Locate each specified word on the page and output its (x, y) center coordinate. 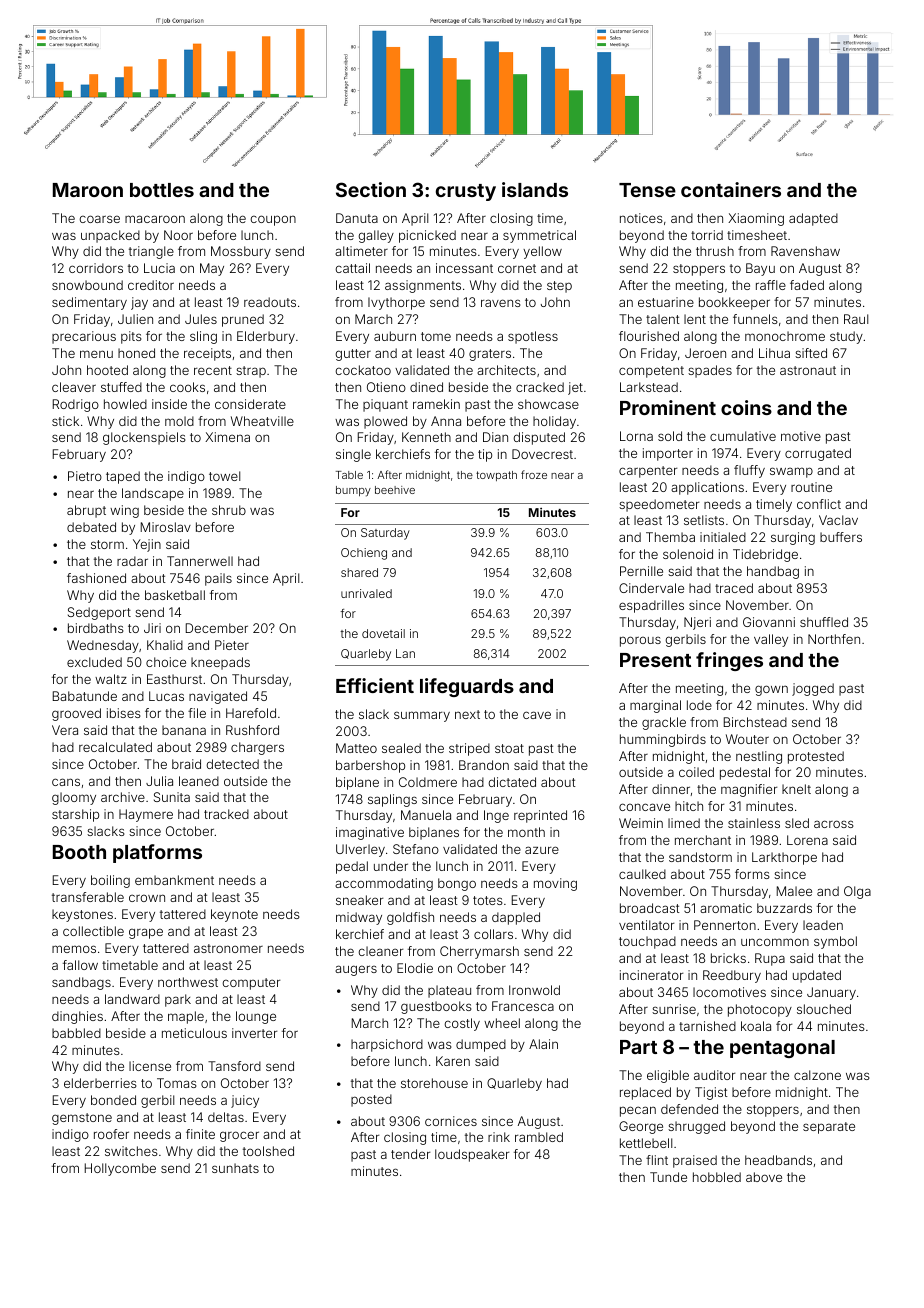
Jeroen (705, 353)
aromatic (726, 908)
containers (731, 189)
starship (75, 815)
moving (555, 884)
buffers (841, 537)
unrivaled (366, 593)
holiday (554, 422)
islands (535, 189)
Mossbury (241, 252)
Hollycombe (120, 1169)
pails (218, 579)
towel (224, 476)
